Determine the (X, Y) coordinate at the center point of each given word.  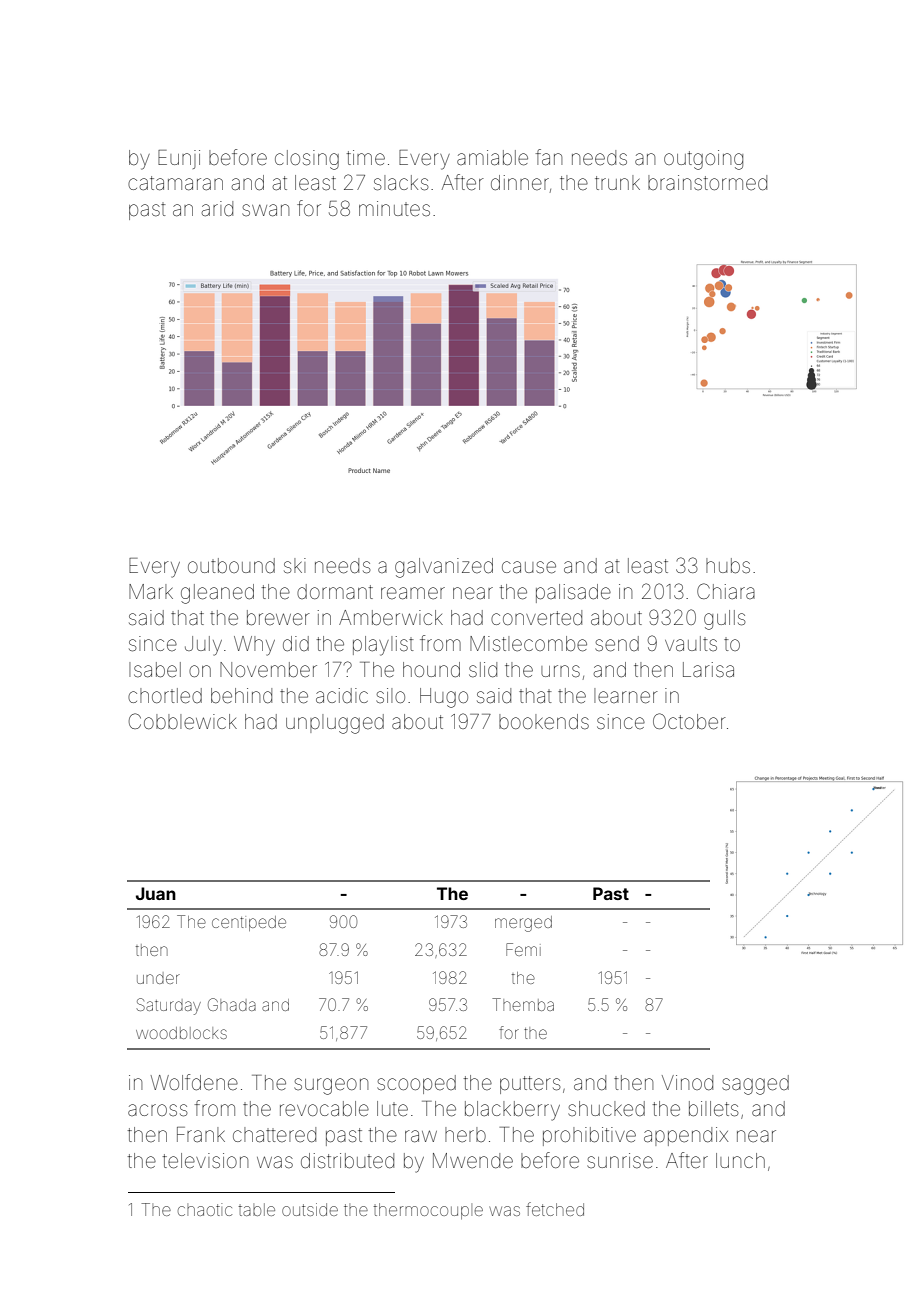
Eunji (179, 159)
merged (523, 924)
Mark (151, 591)
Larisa (708, 669)
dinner (520, 182)
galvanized (444, 568)
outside (310, 1209)
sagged (755, 1085)
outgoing (703, 160)
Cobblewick (183, 721)
